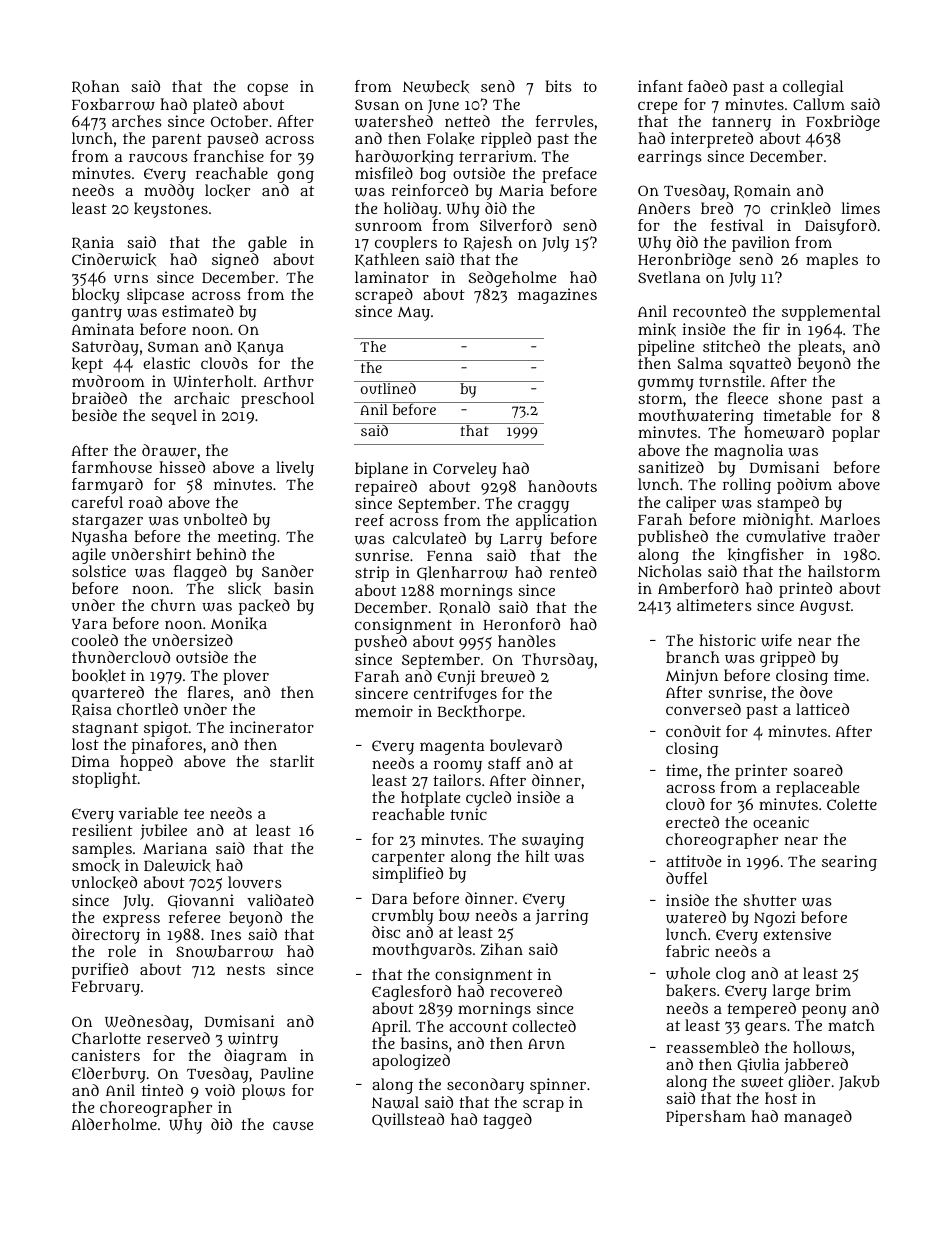 The height and width of the image is (1233, 952). What do you see at coordinates (537, 856) in the image?
I see `hilt` at bounding box center [537, 856].
